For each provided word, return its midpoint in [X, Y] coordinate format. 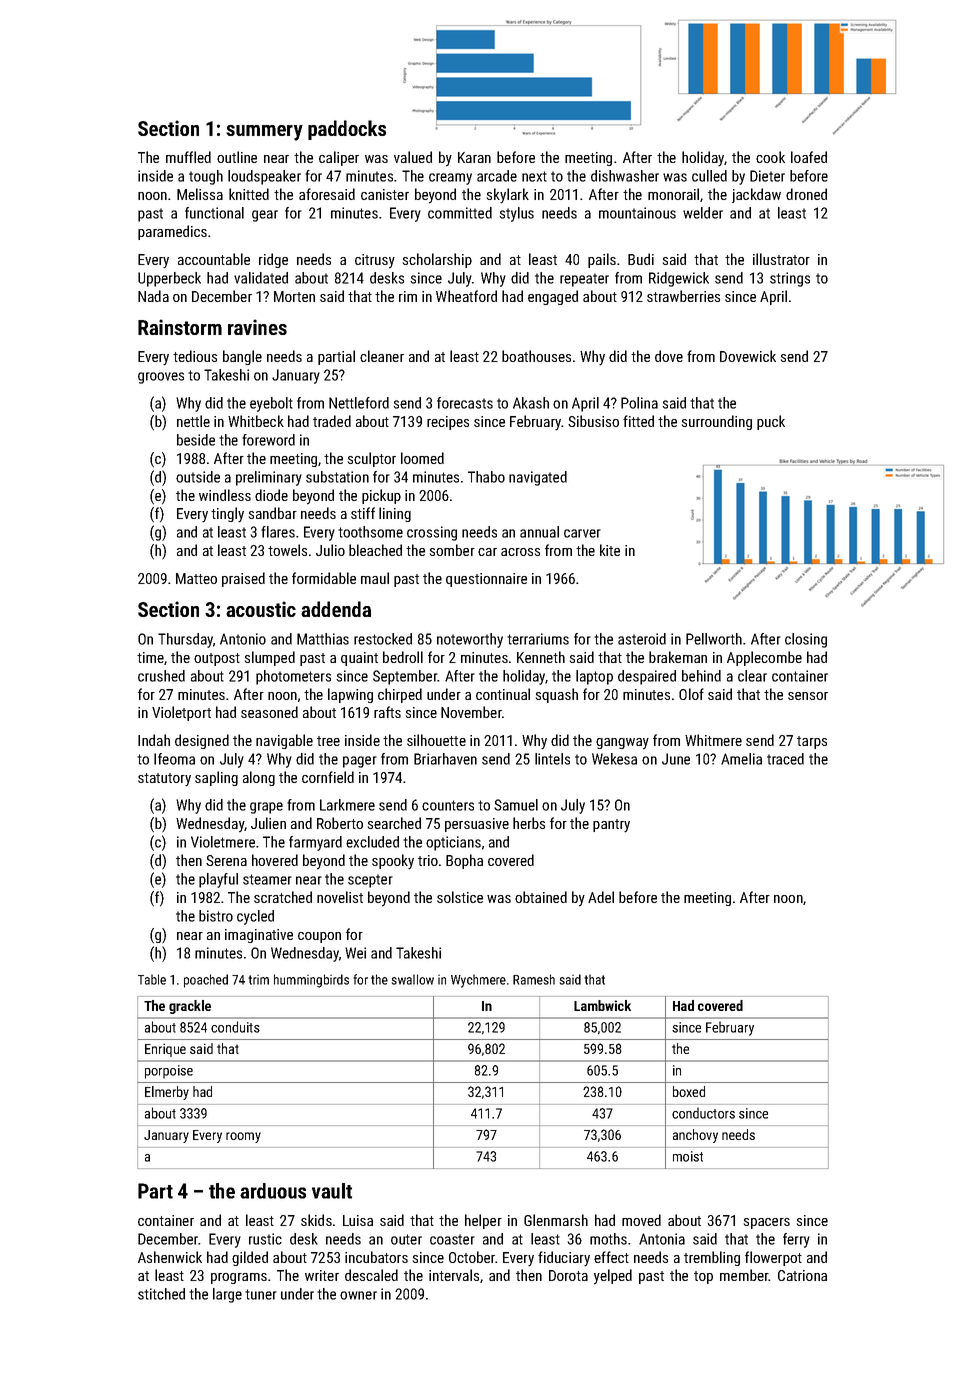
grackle [190, 1007]
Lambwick [602, 1005]
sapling [216, 778]
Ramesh [534, 979]
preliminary [269, 478]
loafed [809, 157]
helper [483, 1221]
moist [688, 1156]
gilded [250, 1258]
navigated [538, 478]
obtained [541, 897]
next [534, 176]
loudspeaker [264, 177]
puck [771, 422]
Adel [601, 897]
